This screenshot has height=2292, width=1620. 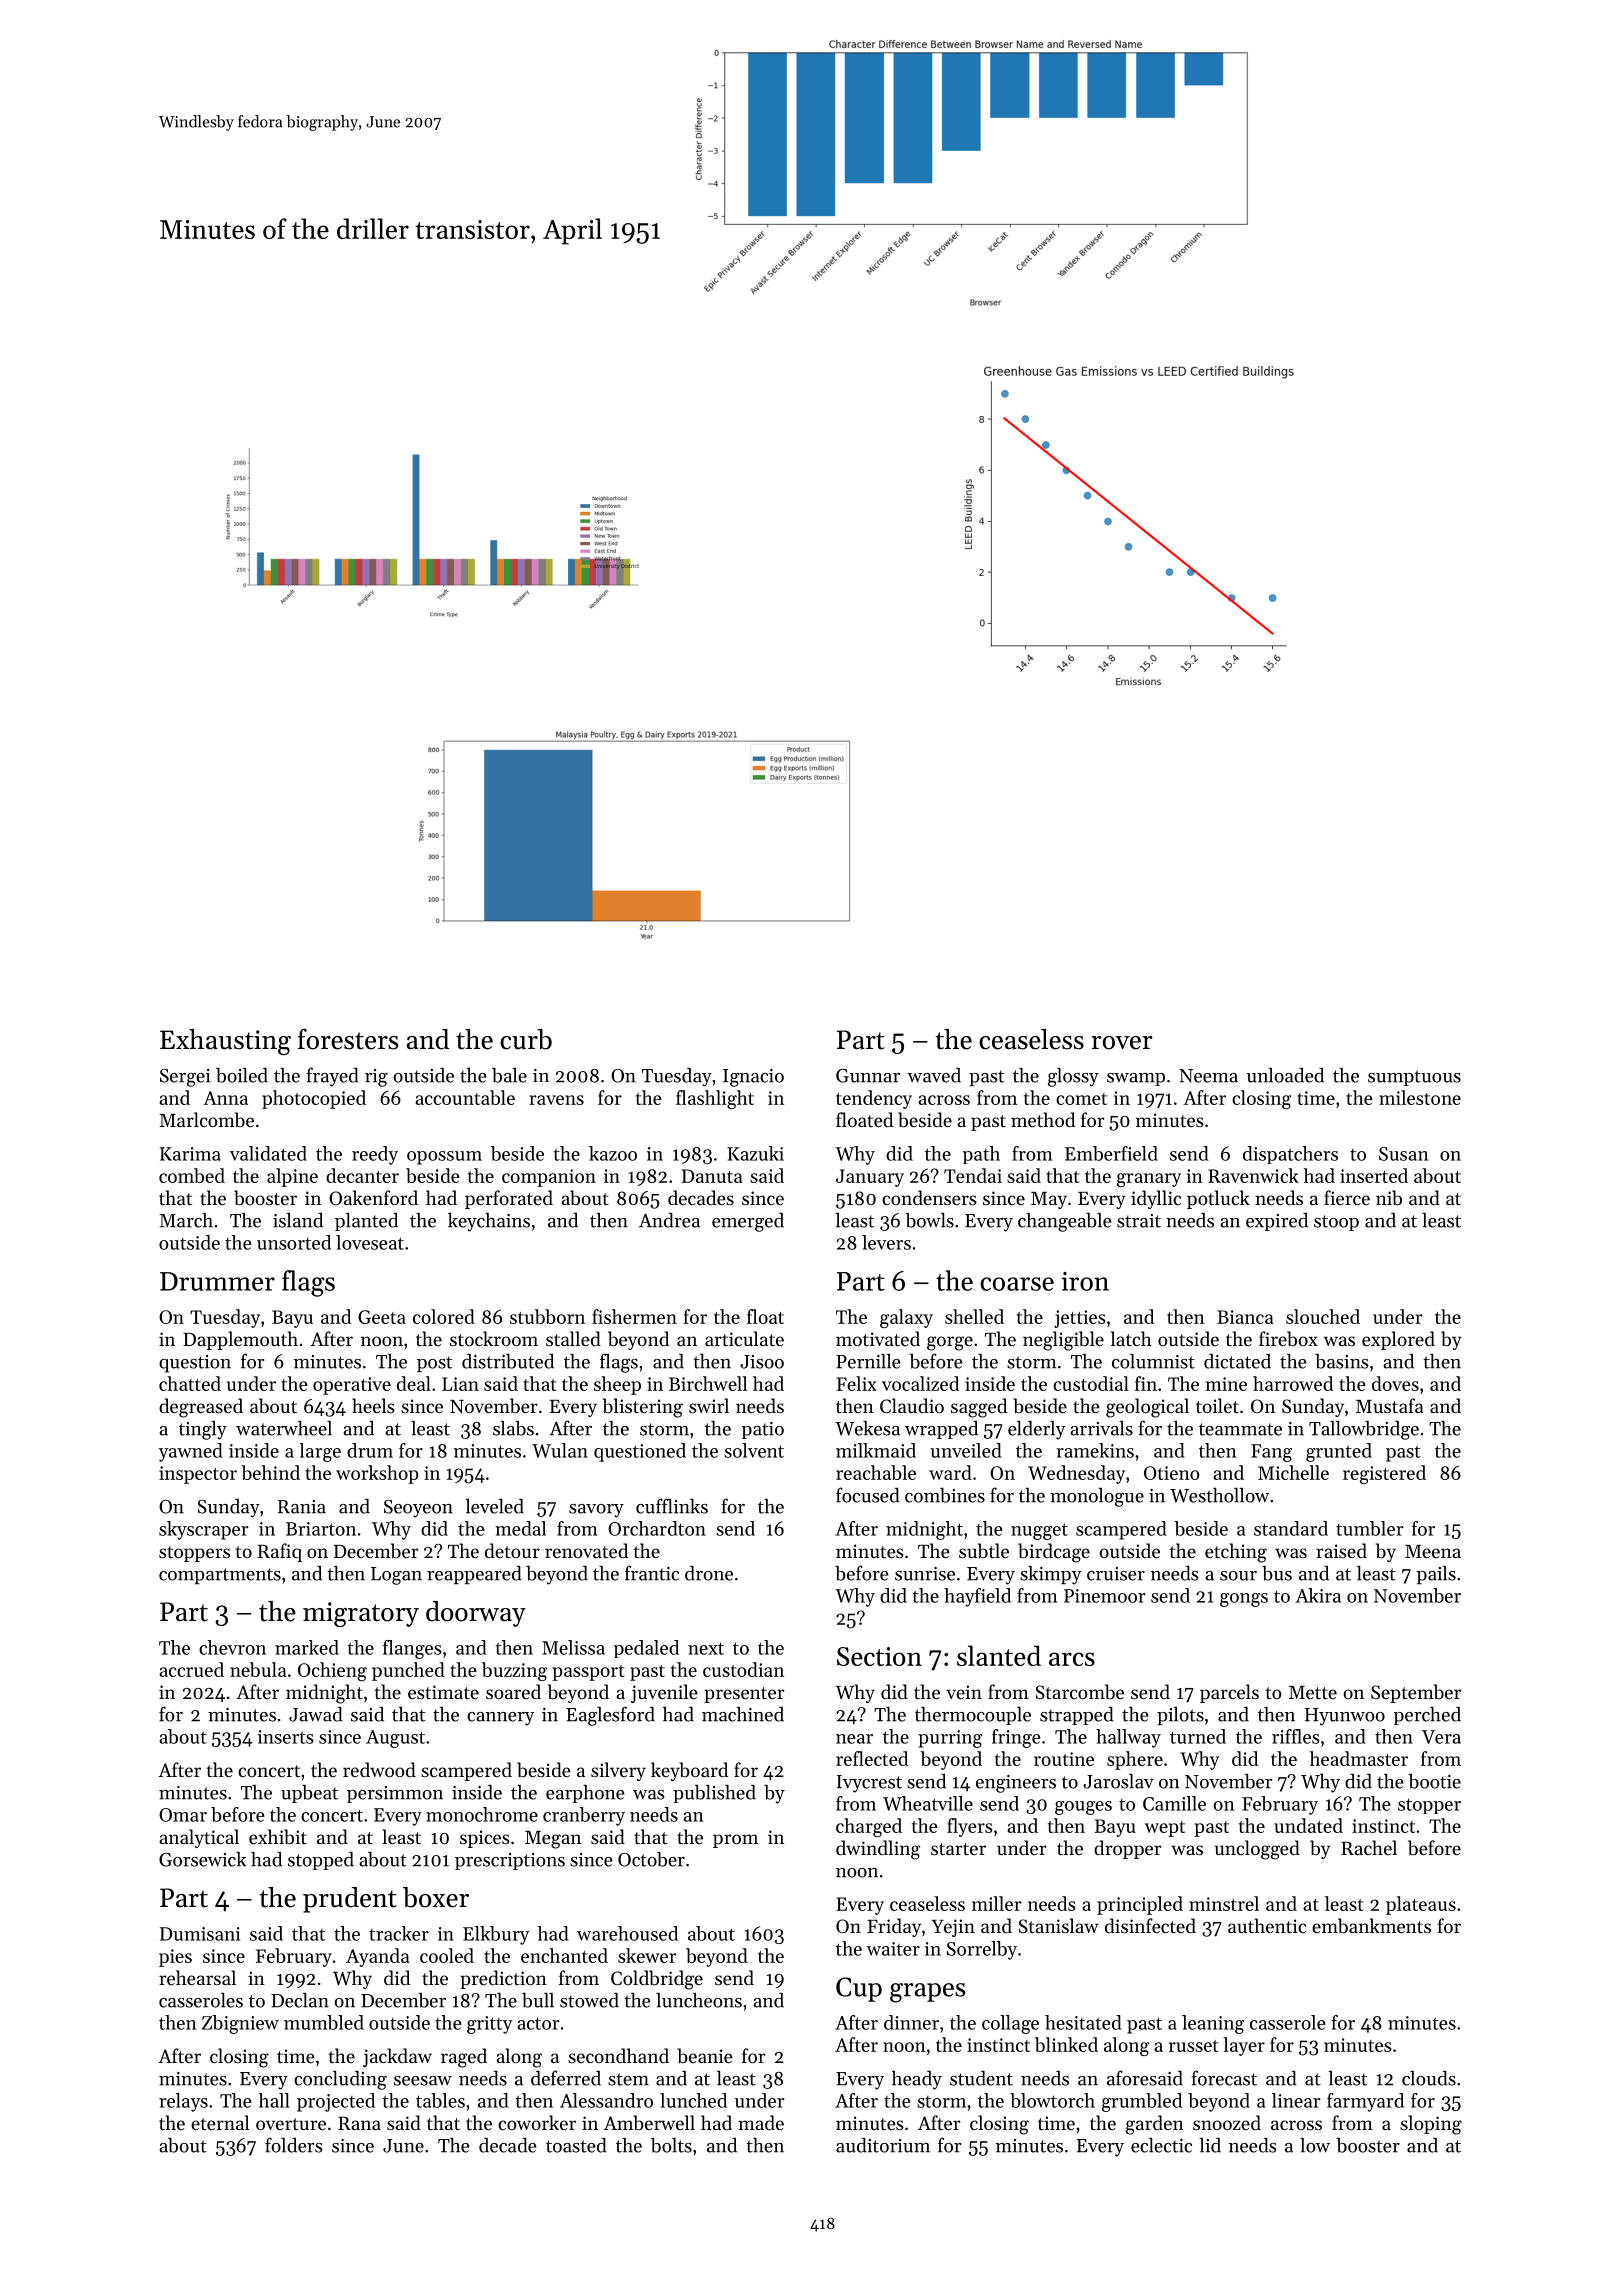 What do you see at coordinates (1224, 2078) in the screenshot?
I see `forecast` at bounding box center [1224, 2078].
